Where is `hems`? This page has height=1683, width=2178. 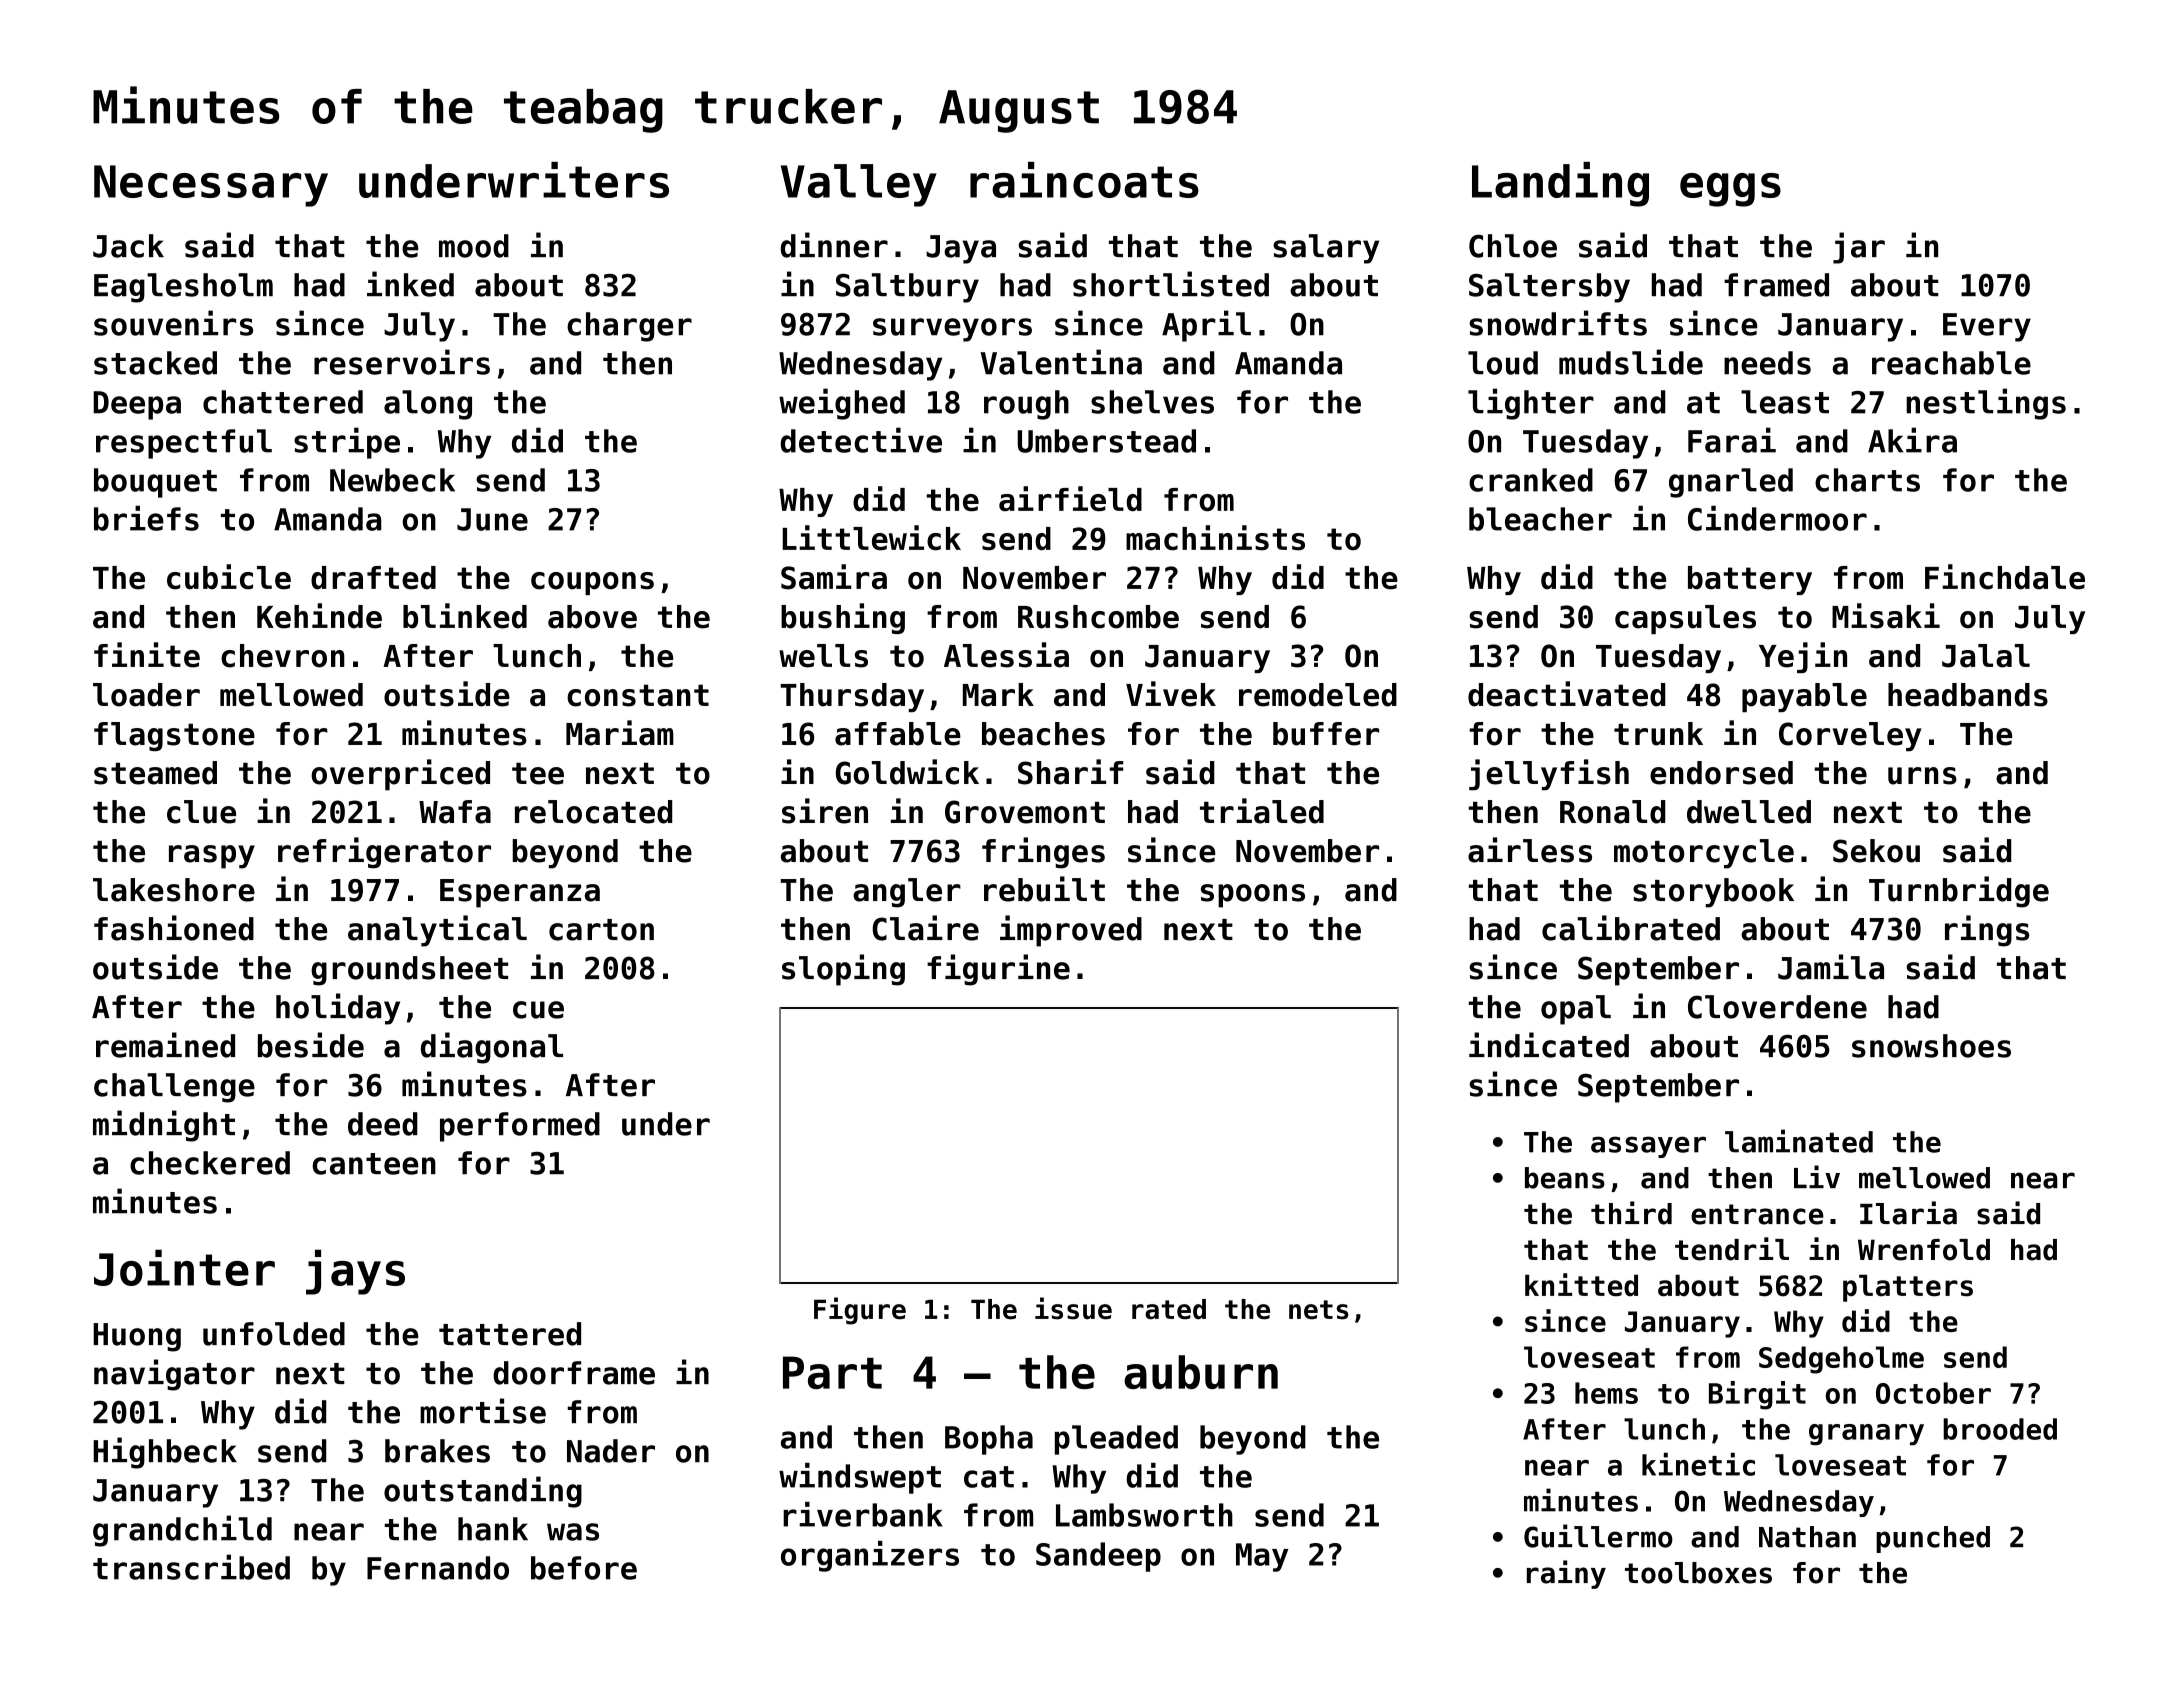 hems is located at coordinates (1606, 1393).
